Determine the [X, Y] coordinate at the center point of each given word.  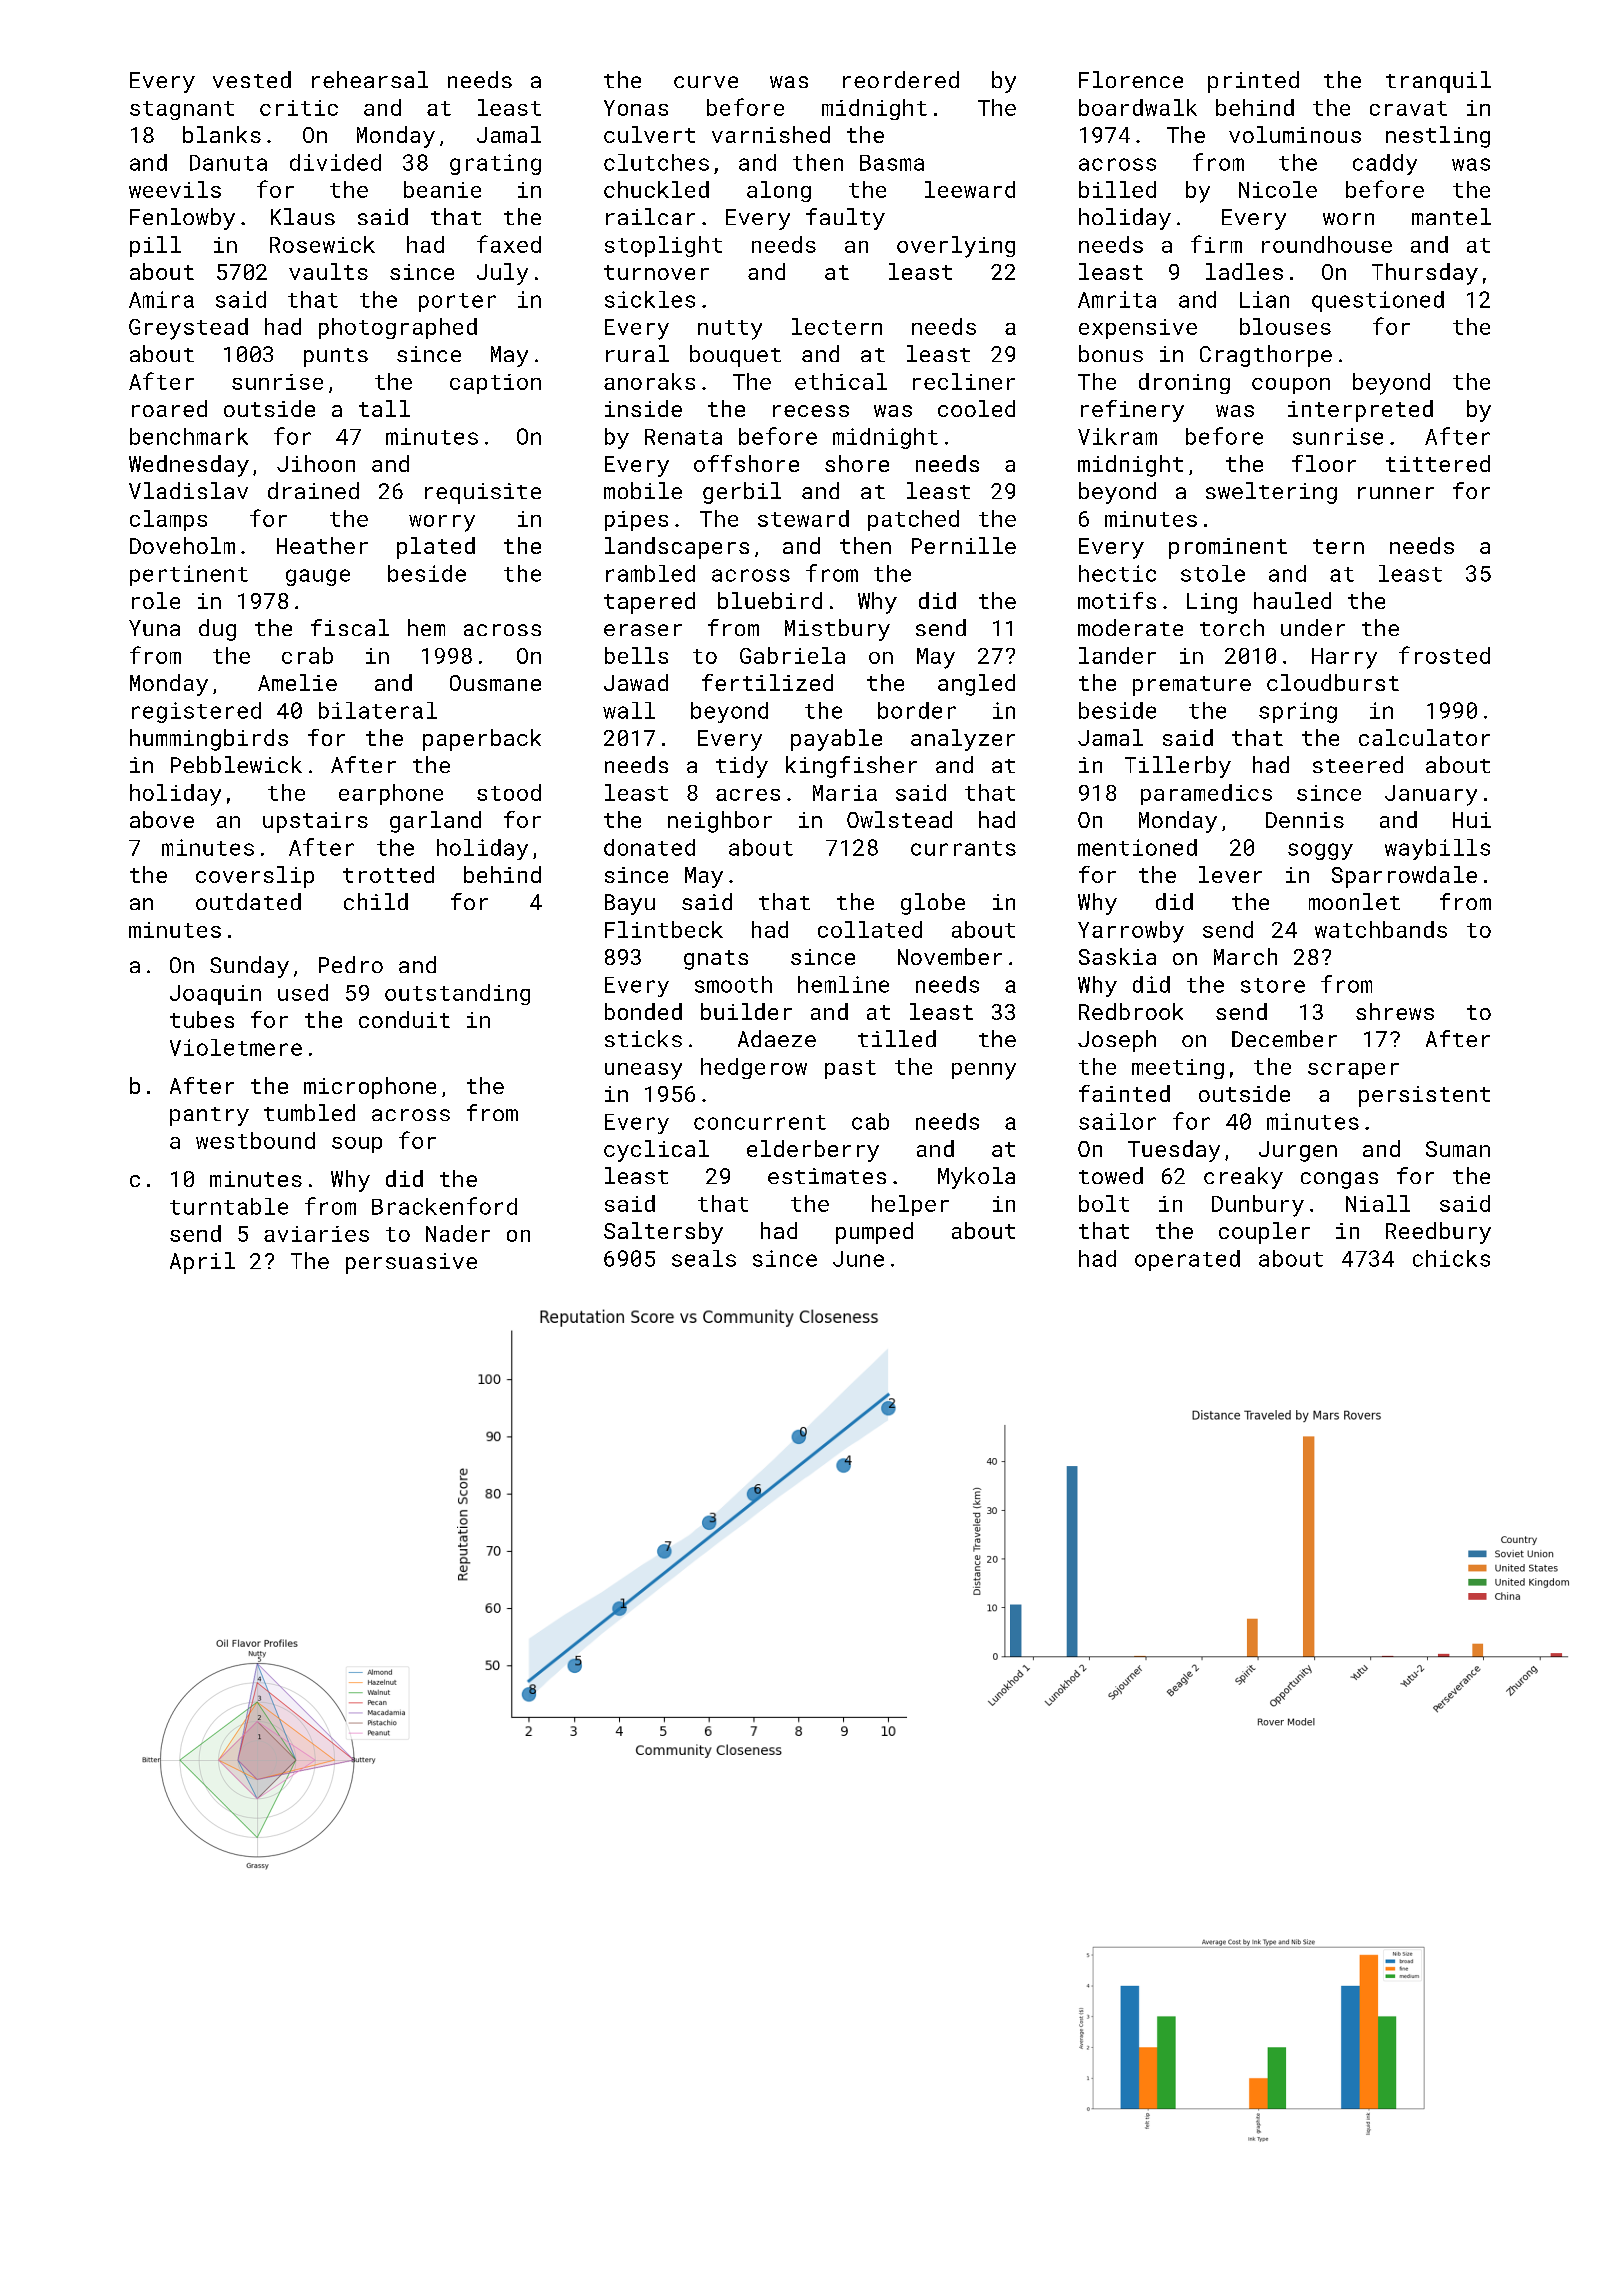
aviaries [316, 1234]
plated [436, 548]
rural [637, 353]
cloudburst [1333, 682]
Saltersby [663, 1233]
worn [1348, 219]
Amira [161, 299]
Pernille [964, 545]
